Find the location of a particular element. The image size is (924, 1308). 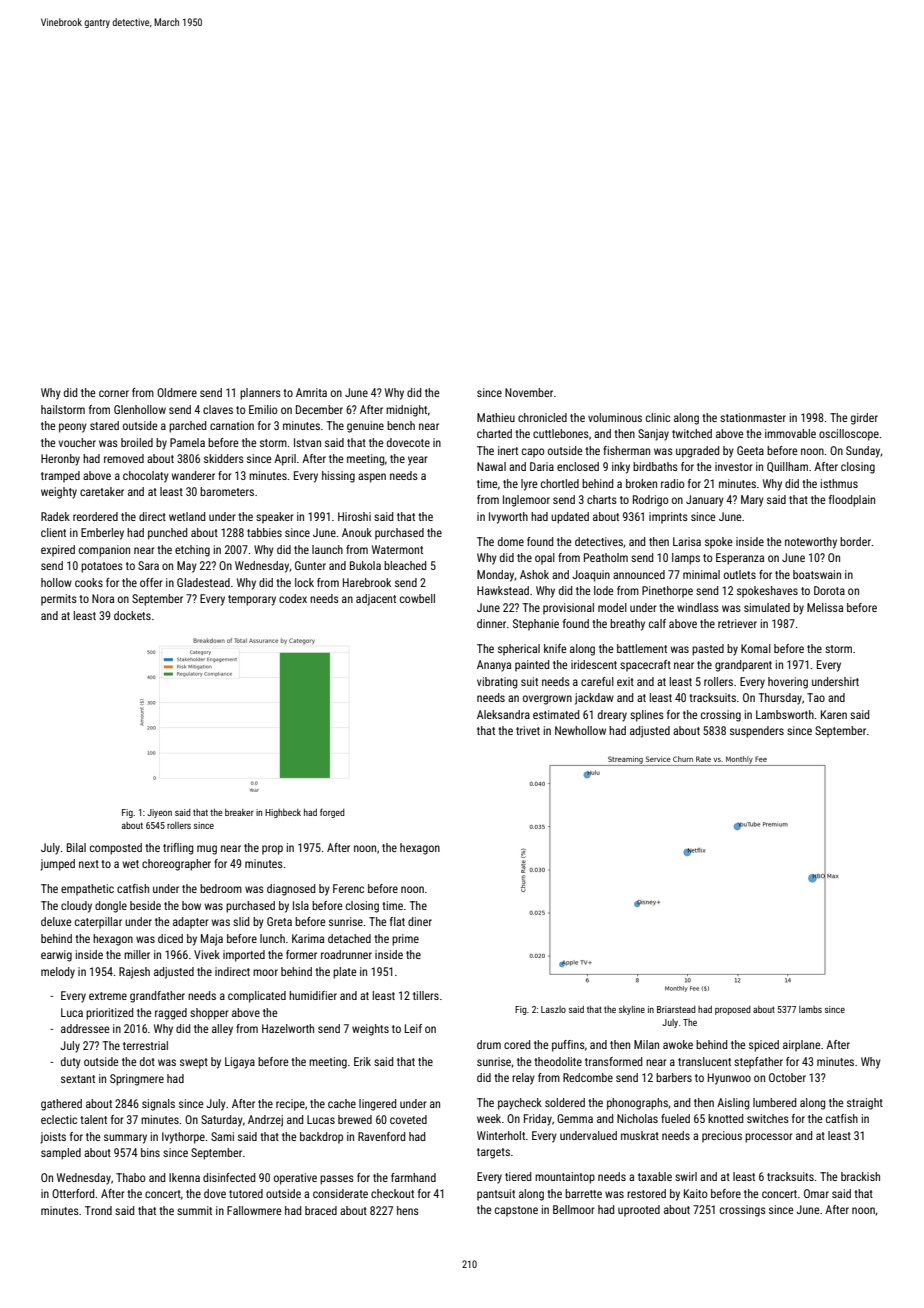

pasted is located at coordinates (708, 650).
